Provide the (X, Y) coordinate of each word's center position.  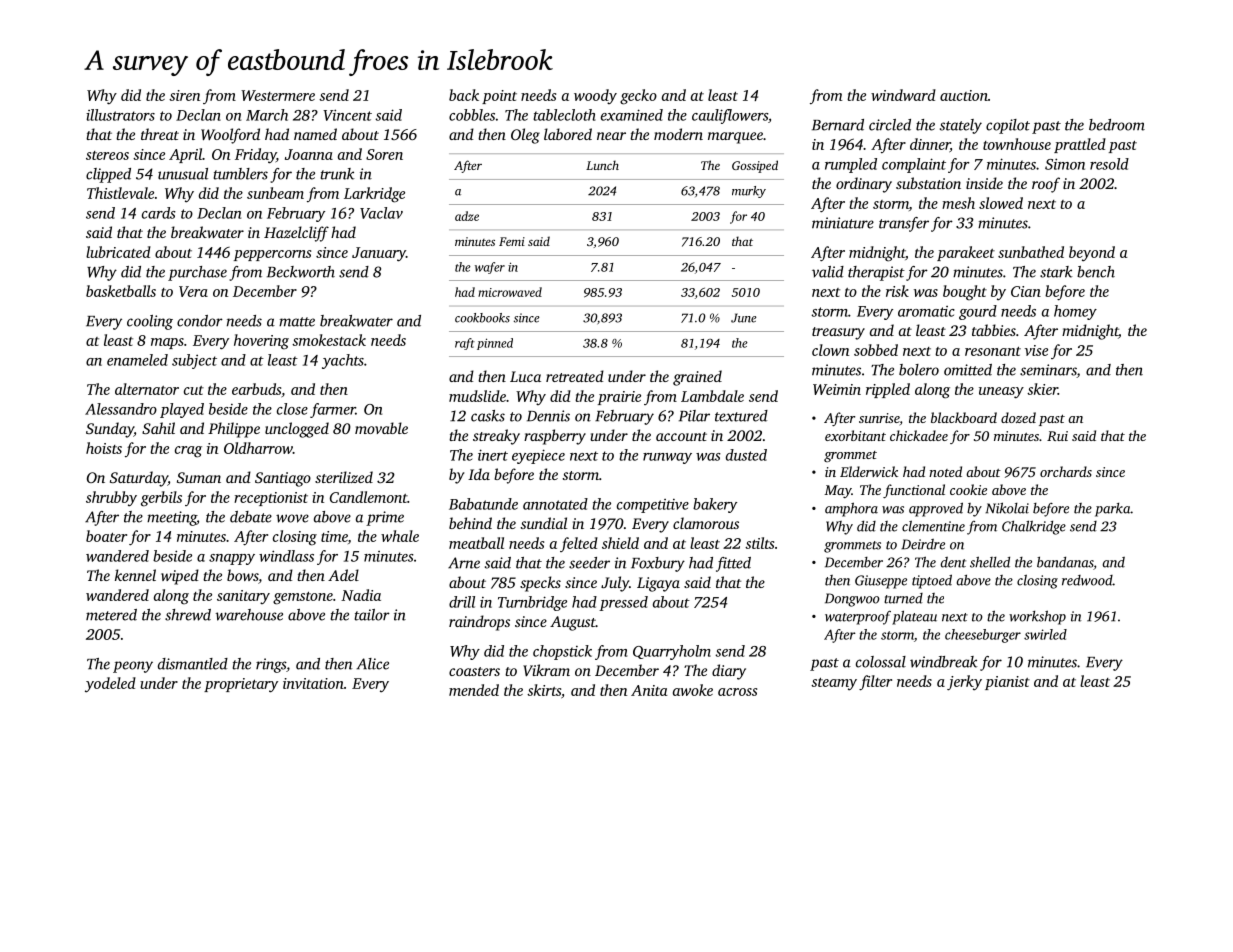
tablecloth (564, 115)
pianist (1007, 683)
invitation (313, 683)
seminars (1048, 371)
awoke (693, 690)
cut (194, 390)
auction (964, 95)
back (464, 95)
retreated (575, 376)
